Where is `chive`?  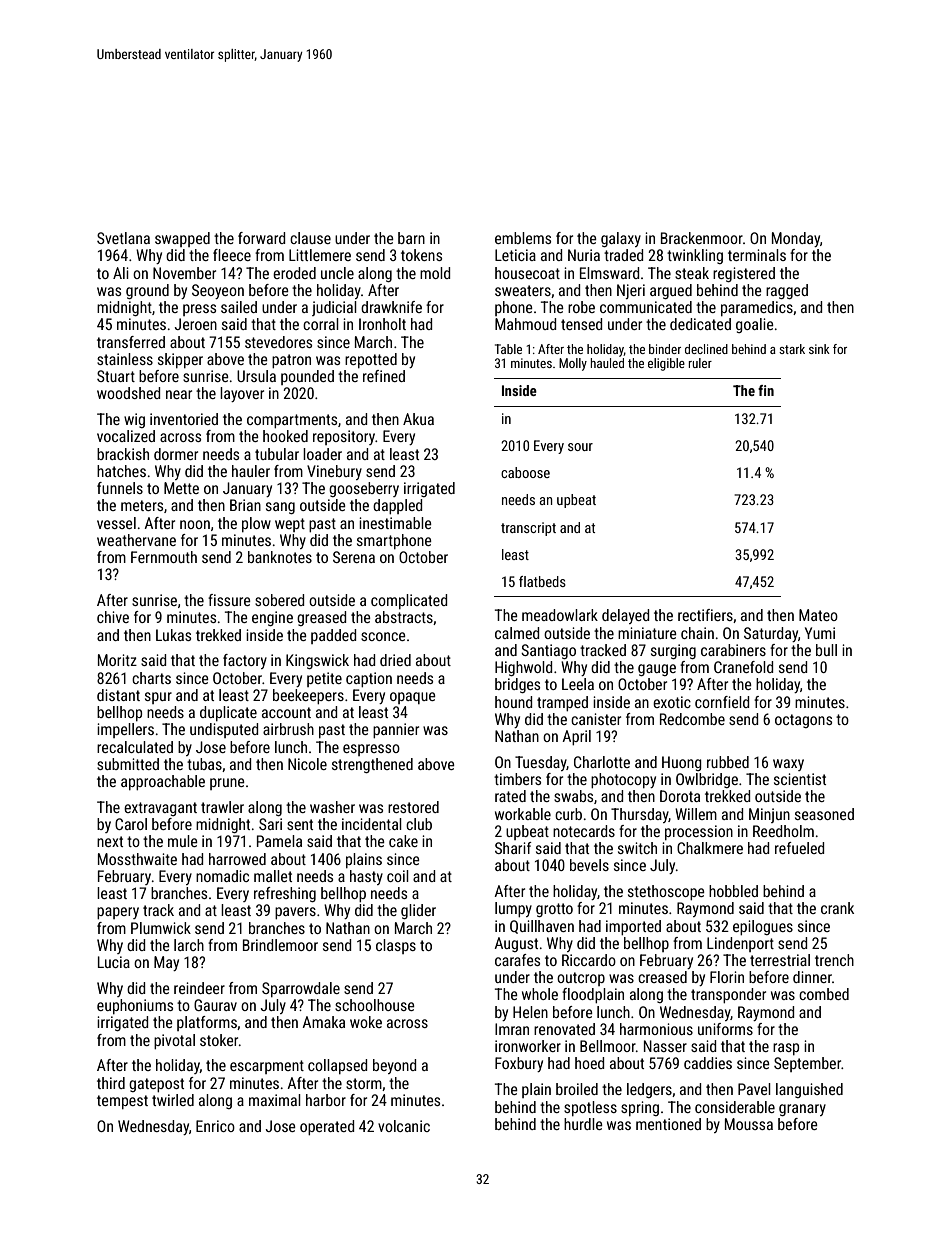 chive is located at coordinates (113, 617).
